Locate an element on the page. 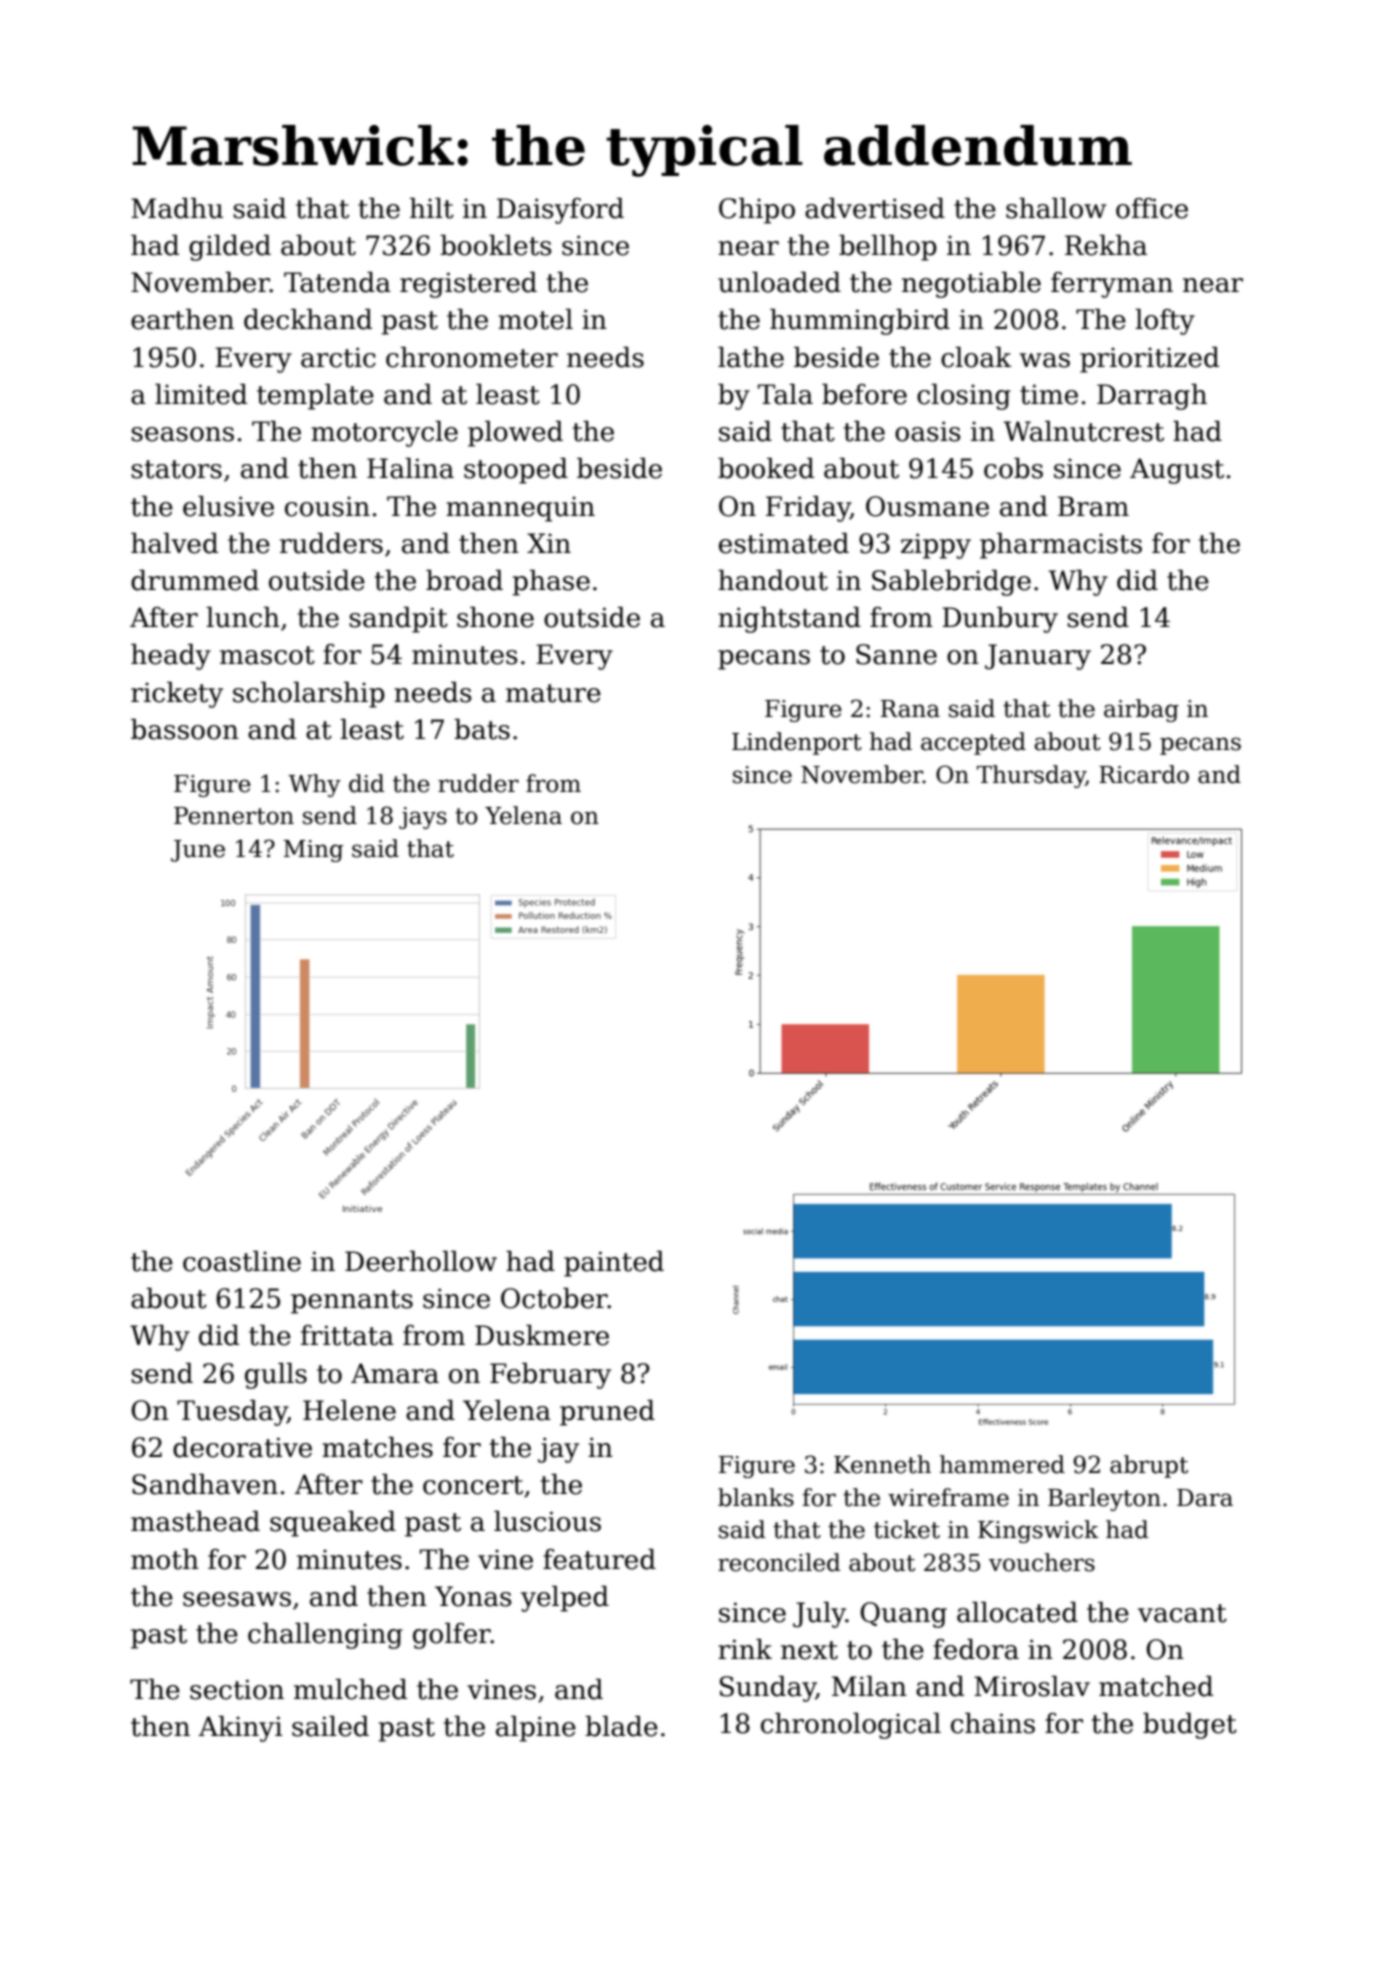 This image has height=1969, width=1386. Deerhollow is located at coordinates (421, 1261).
